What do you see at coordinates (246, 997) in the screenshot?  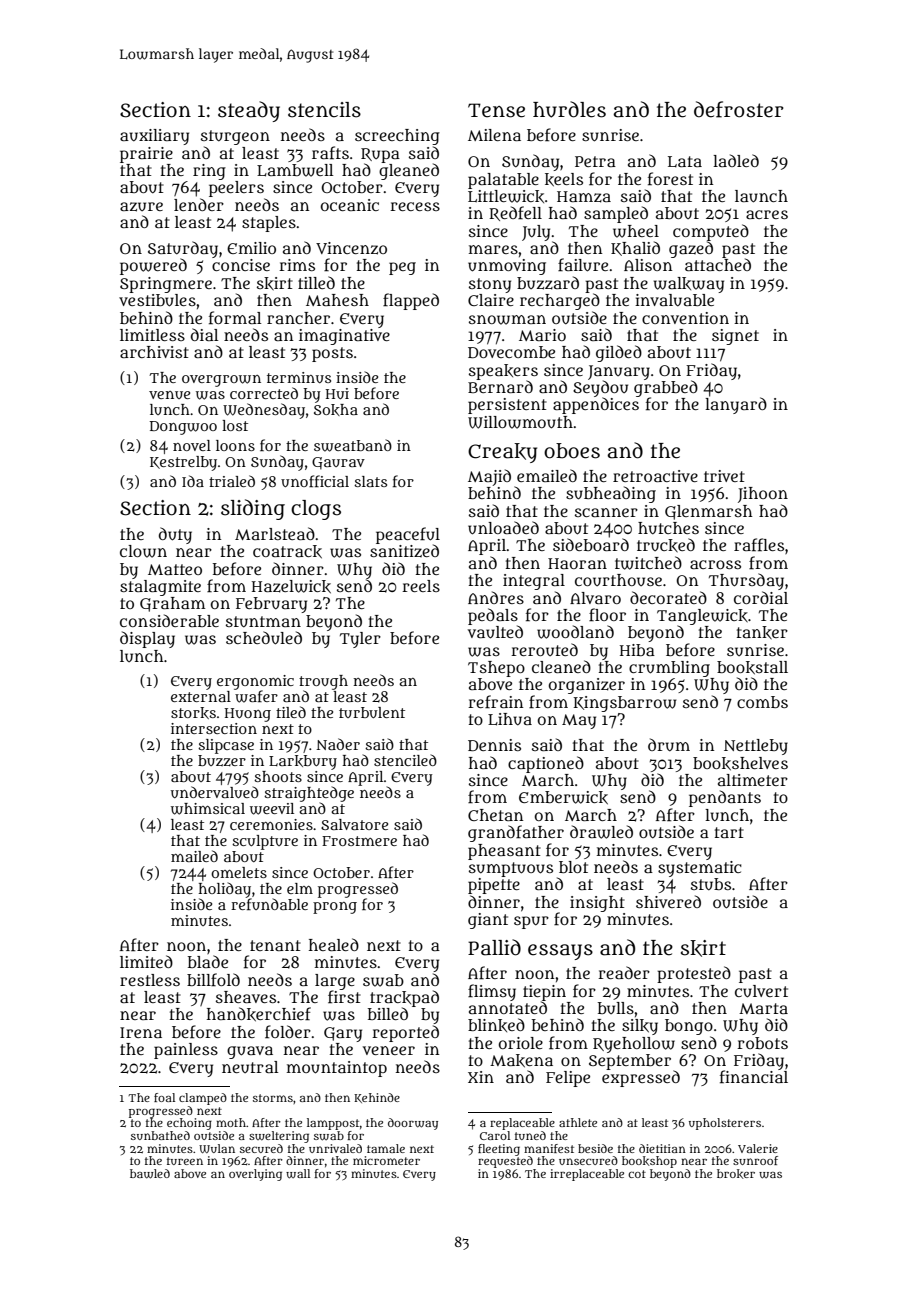 I see `sheaves` at bounding box center [246, 997].
